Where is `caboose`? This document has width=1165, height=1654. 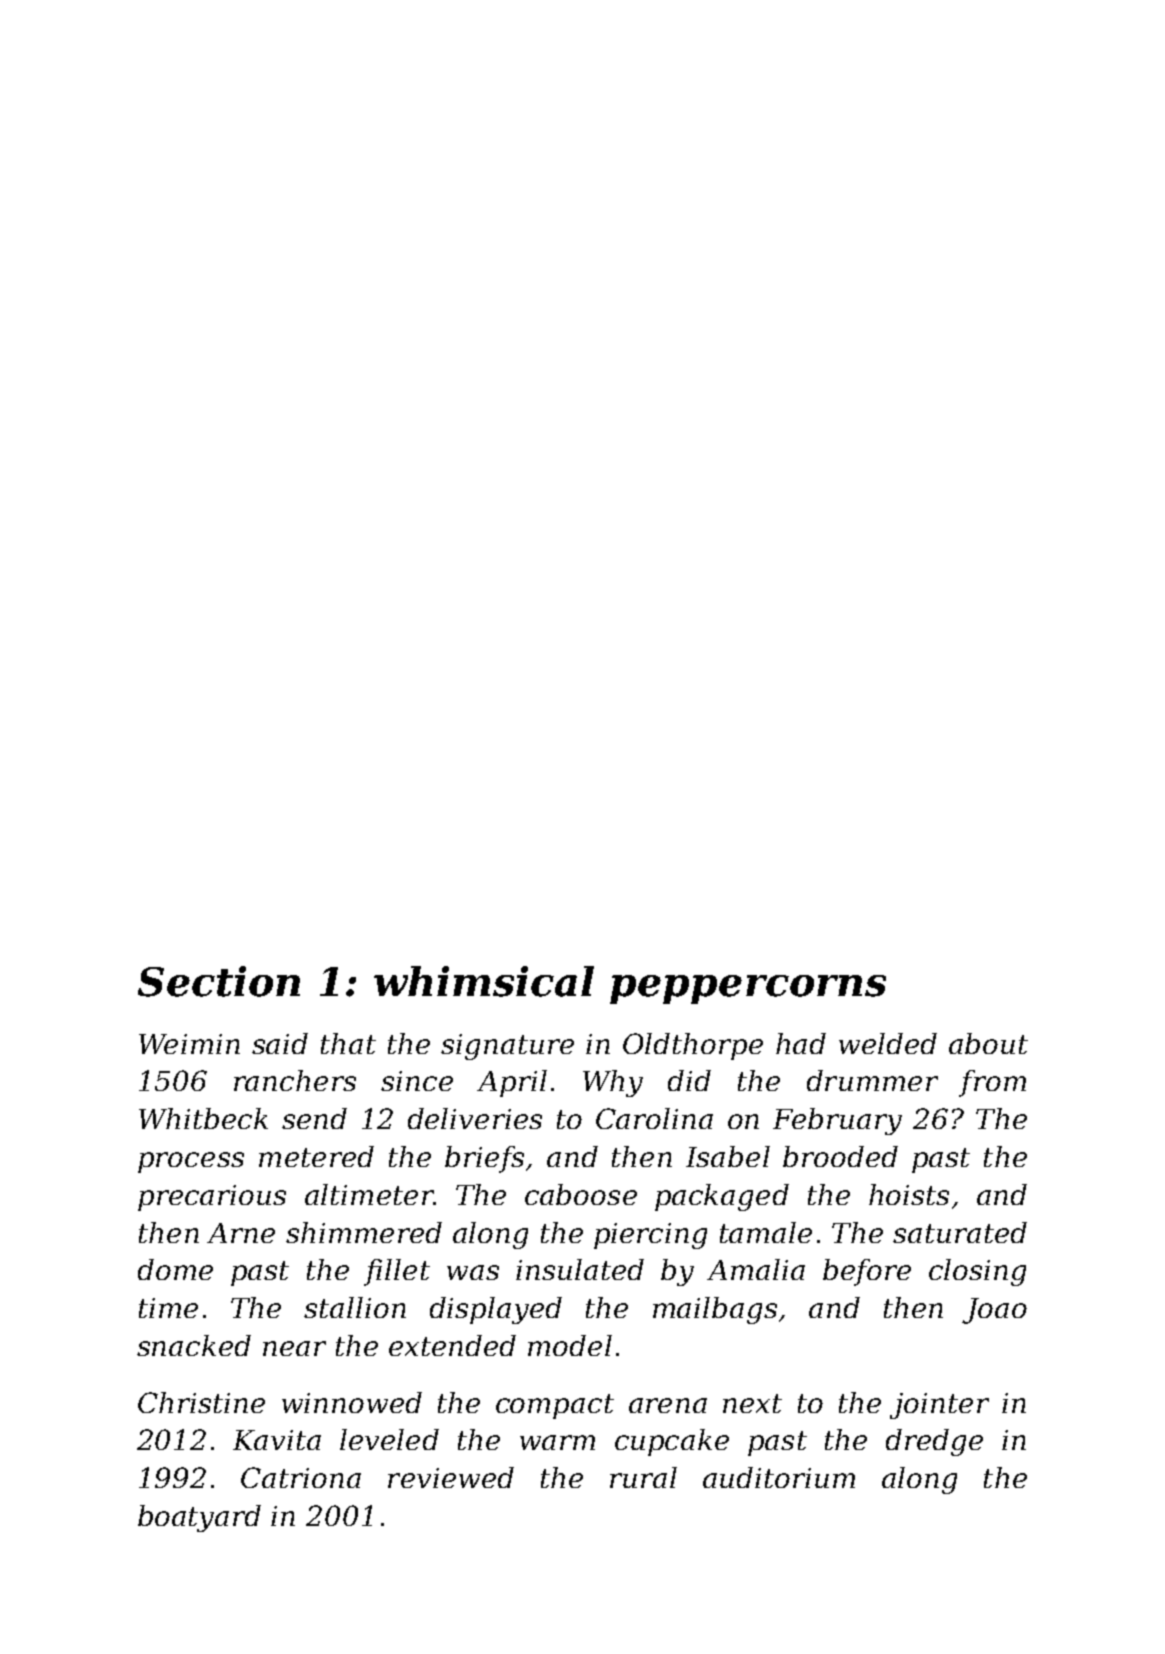 caboose is located at coordinates (581, 1194).
